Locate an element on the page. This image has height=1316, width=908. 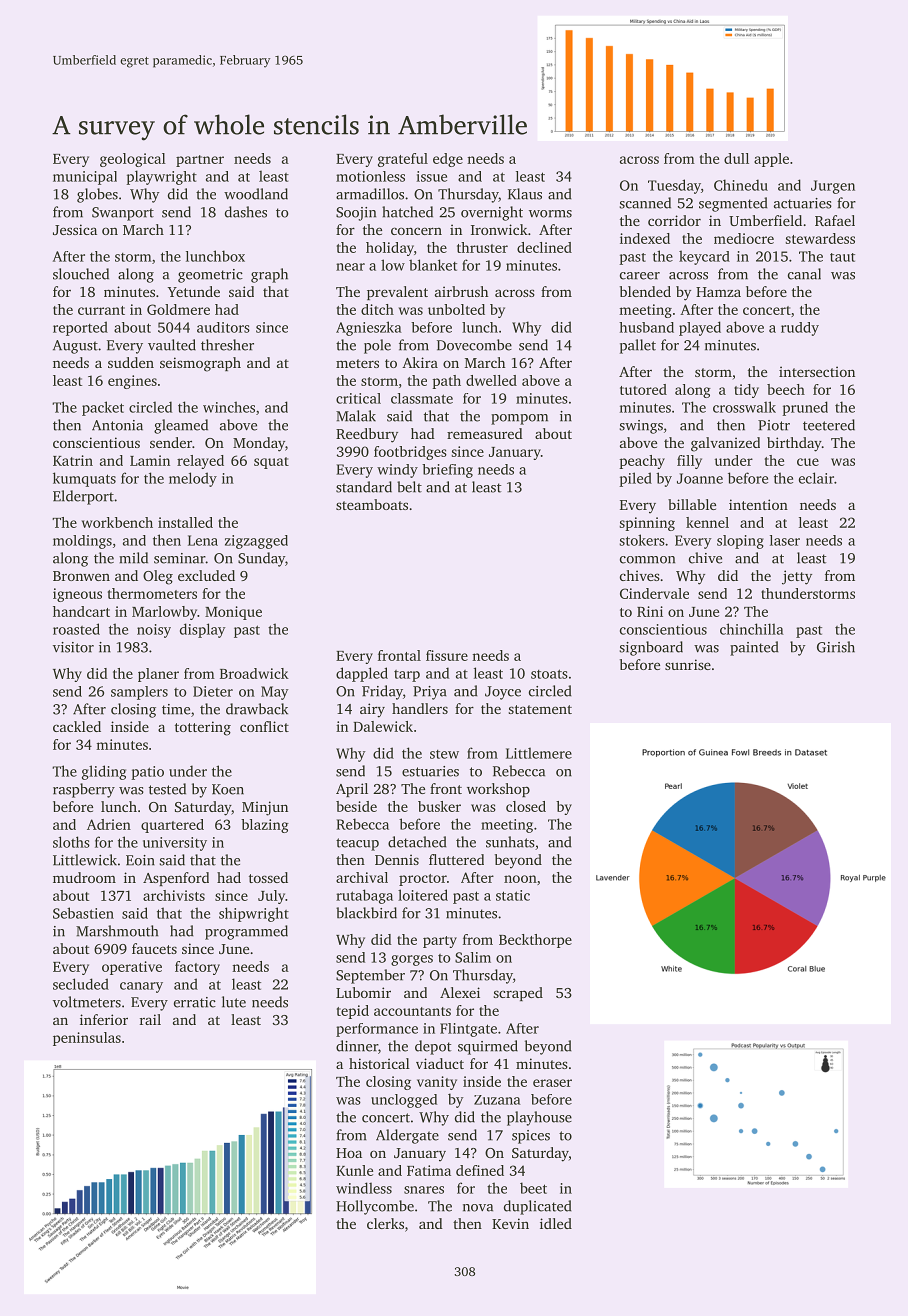
noon is located at coordinates (520, 879).
